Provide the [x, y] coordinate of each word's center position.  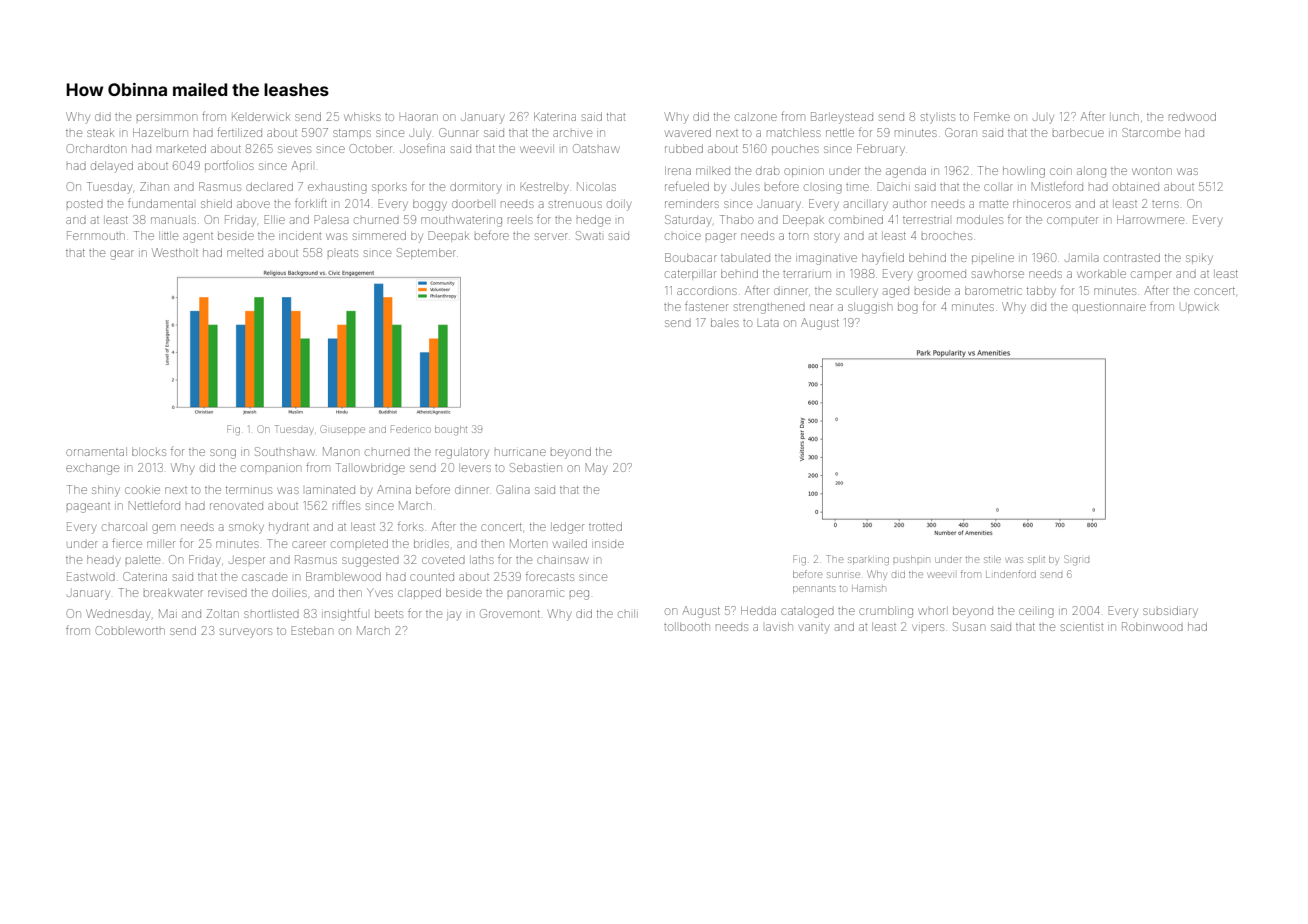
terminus [249, 490]
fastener [706, 306]
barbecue [1078, 132]
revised [227, 593]
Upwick [1199, 308]
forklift [311, 203]
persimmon [166, 117]
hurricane [520, 452]
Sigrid [1076, 560]
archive [572, 133]
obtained [1136, 186]
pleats [343, 253]
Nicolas [596, 186]
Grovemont [510, 613]
